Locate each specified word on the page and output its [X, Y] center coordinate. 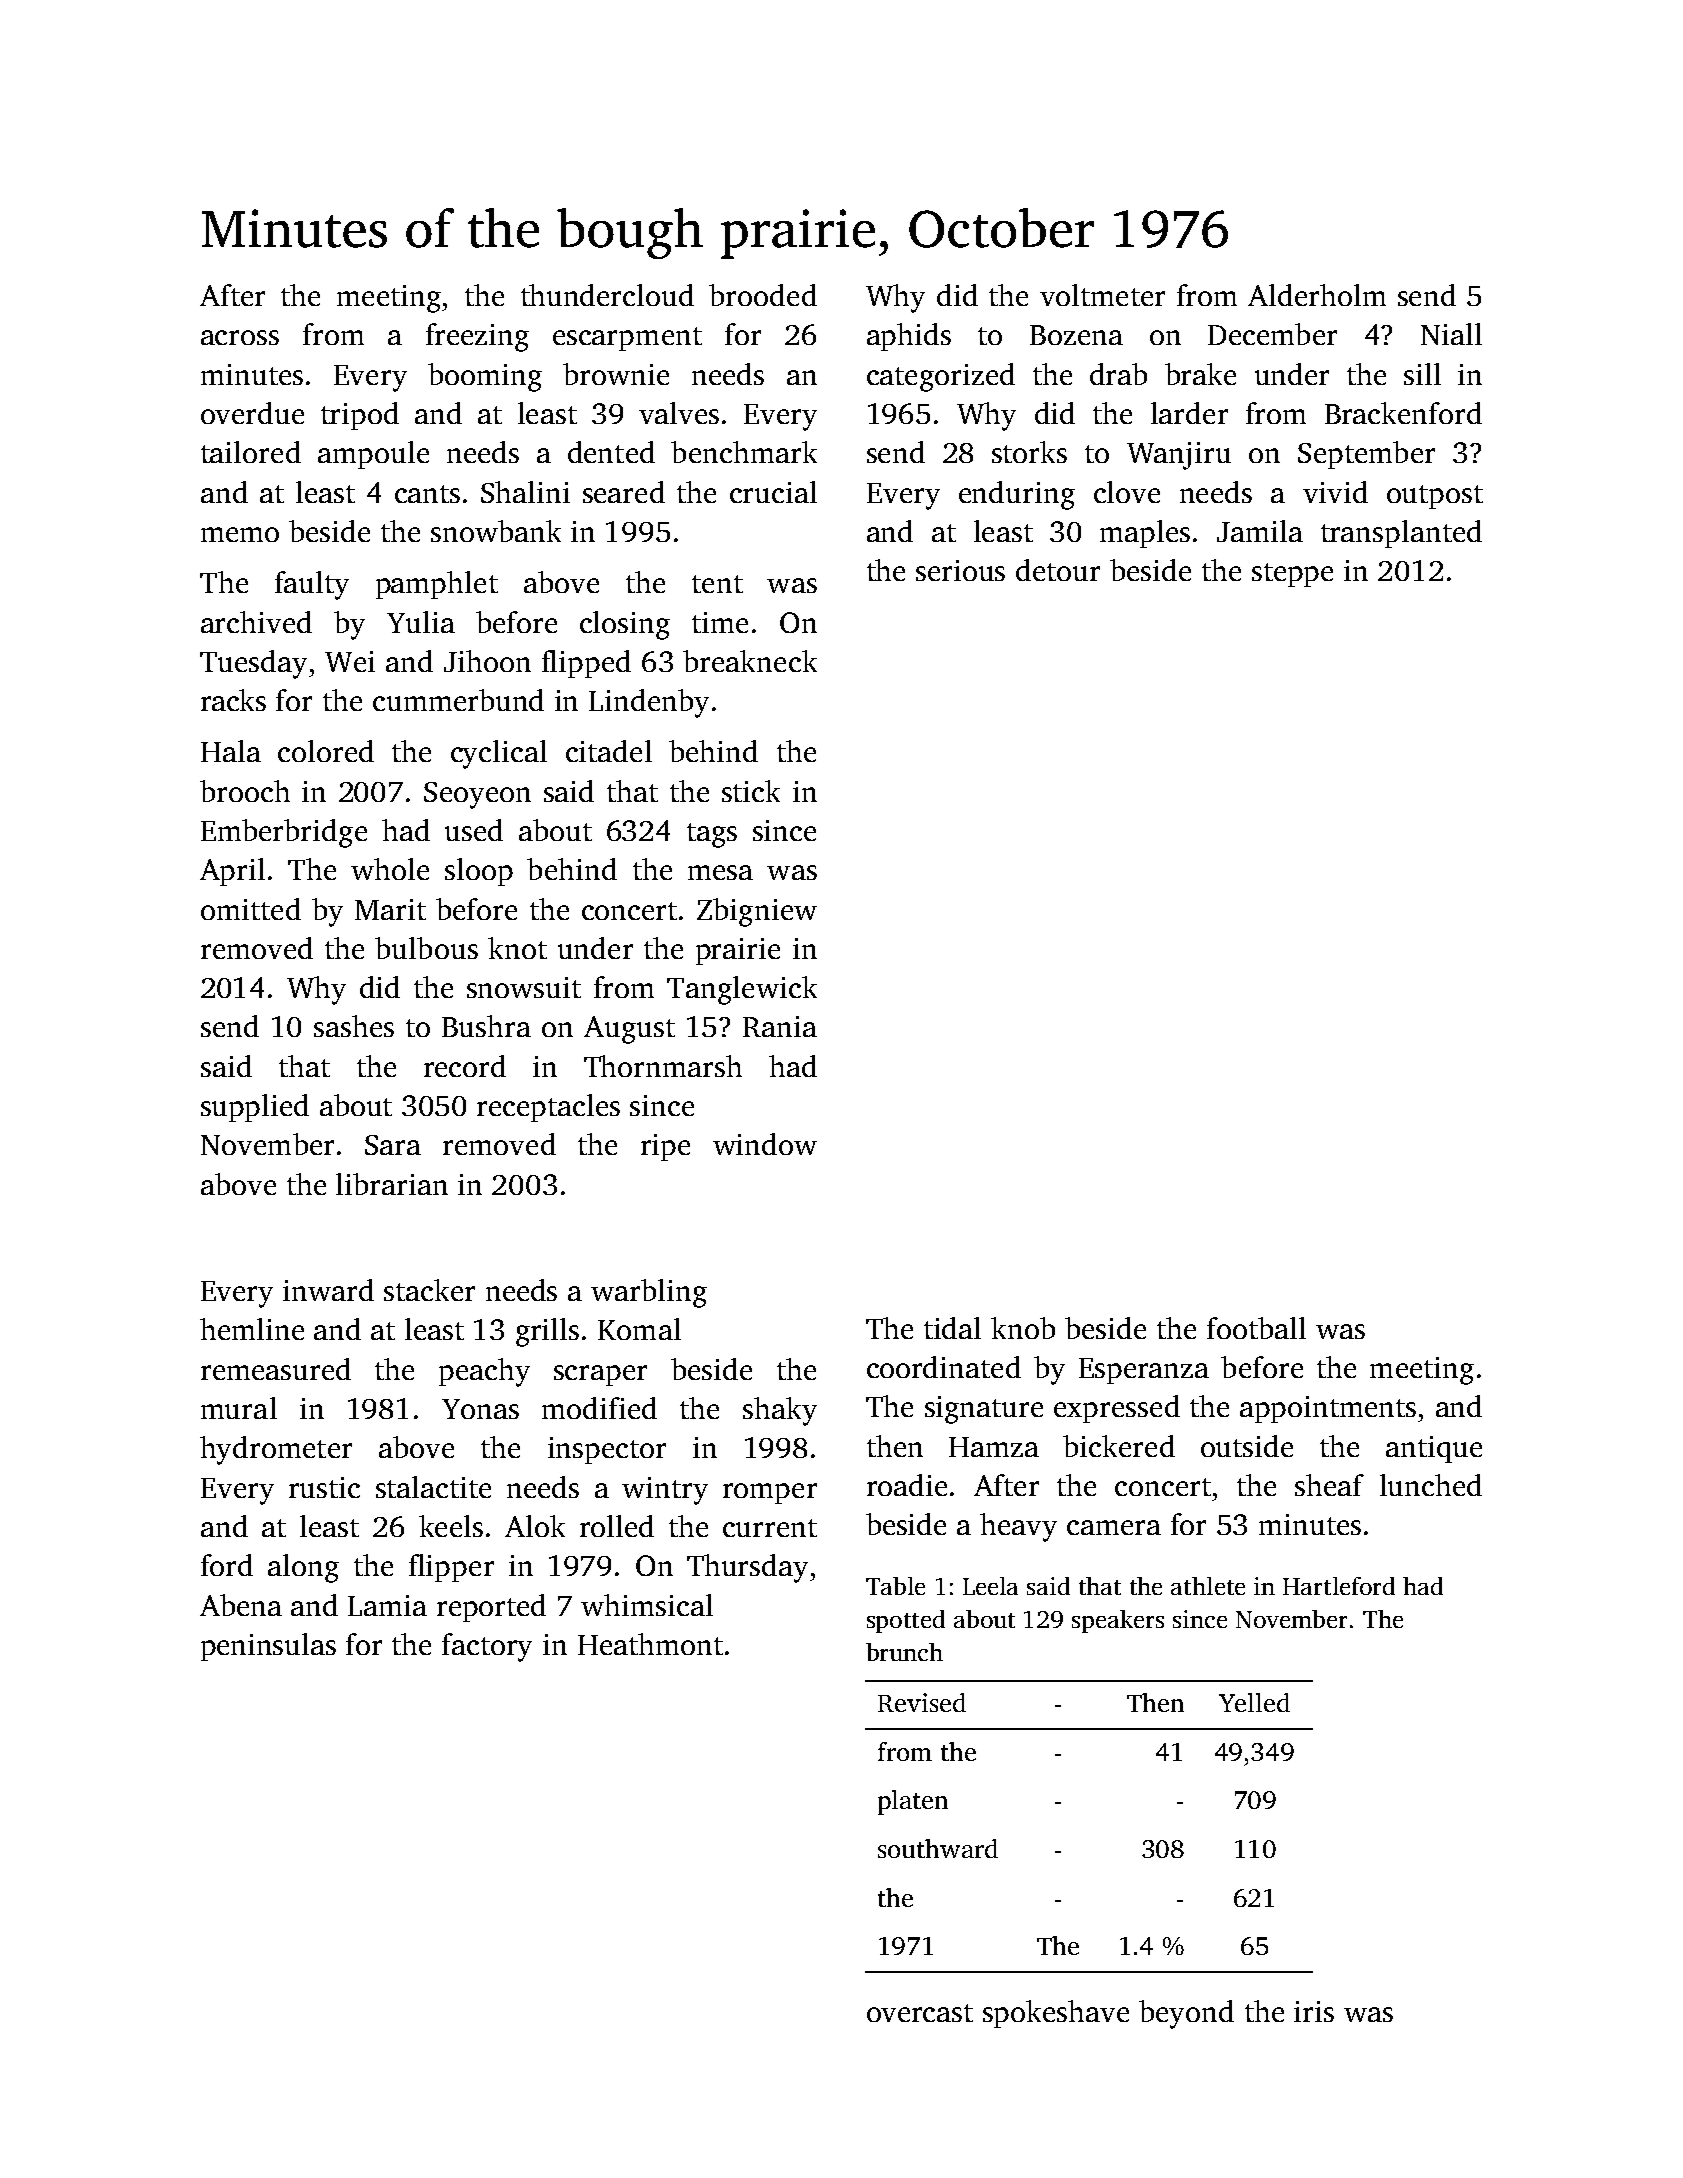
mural [239, 1408]
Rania [780, 1026]
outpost [1435, 497]
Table [895, 1586]
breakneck [750, 661]
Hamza [994, 1447]
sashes [354, 1026]
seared [624, 492]
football [1256, 1328]
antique [1434, 1449]
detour [1058, 570]
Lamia [387, 1605]
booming [485, 377]
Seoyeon [477, 795]
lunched [1431, 1485]
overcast [920, 2013]
